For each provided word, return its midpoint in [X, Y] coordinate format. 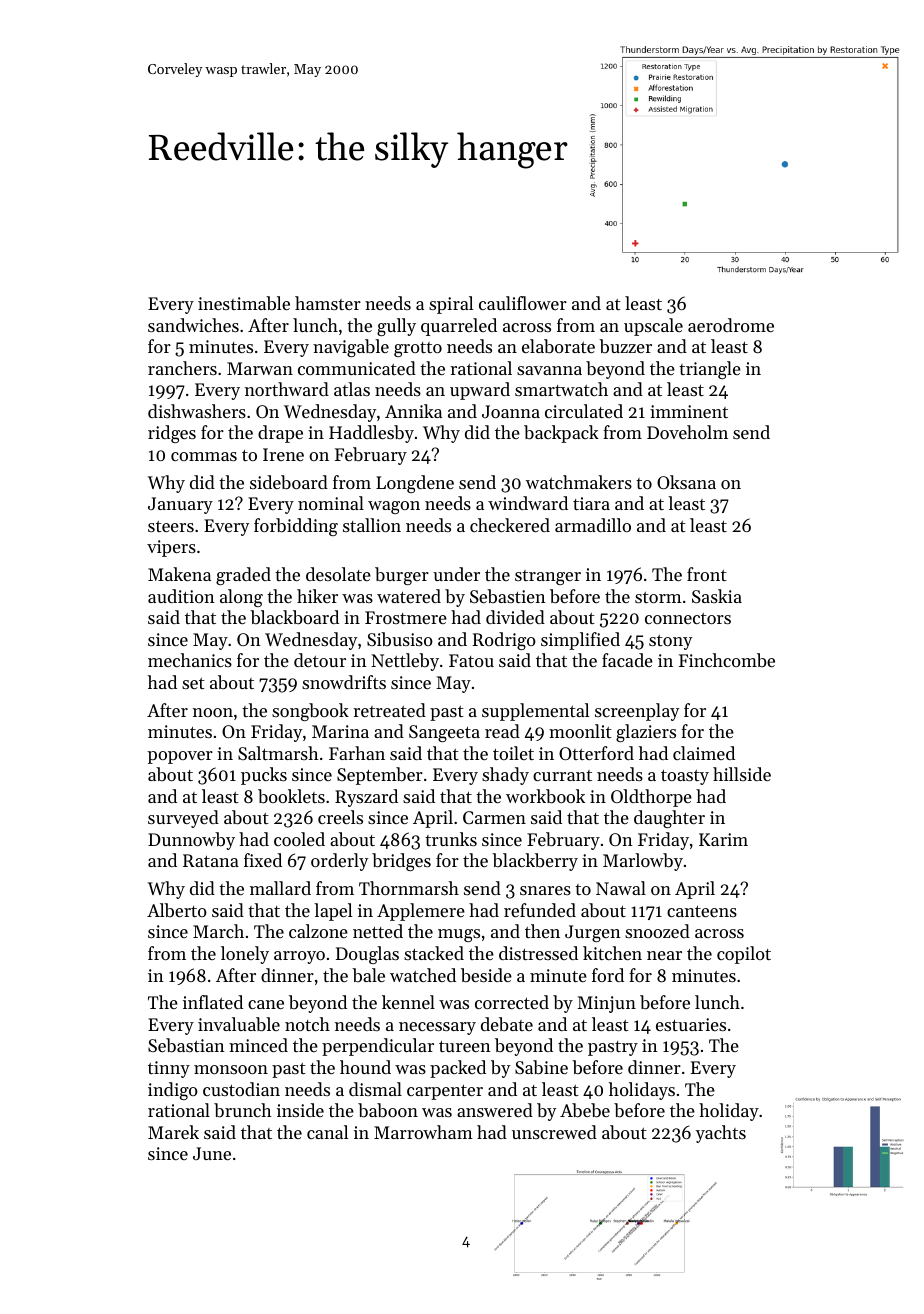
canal [327, 1132]
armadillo [593, 525]
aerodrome [731, 325]
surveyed [183, 819]
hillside [742, 774]
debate [507, 1024]
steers [171, 526]
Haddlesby [371, 434]
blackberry [535, 862]
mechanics [190, 660]
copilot [744, 955]
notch [307, 1024]
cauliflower [523, 303]
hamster [328, 303]
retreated [389, 710]
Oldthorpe [651, 798]
